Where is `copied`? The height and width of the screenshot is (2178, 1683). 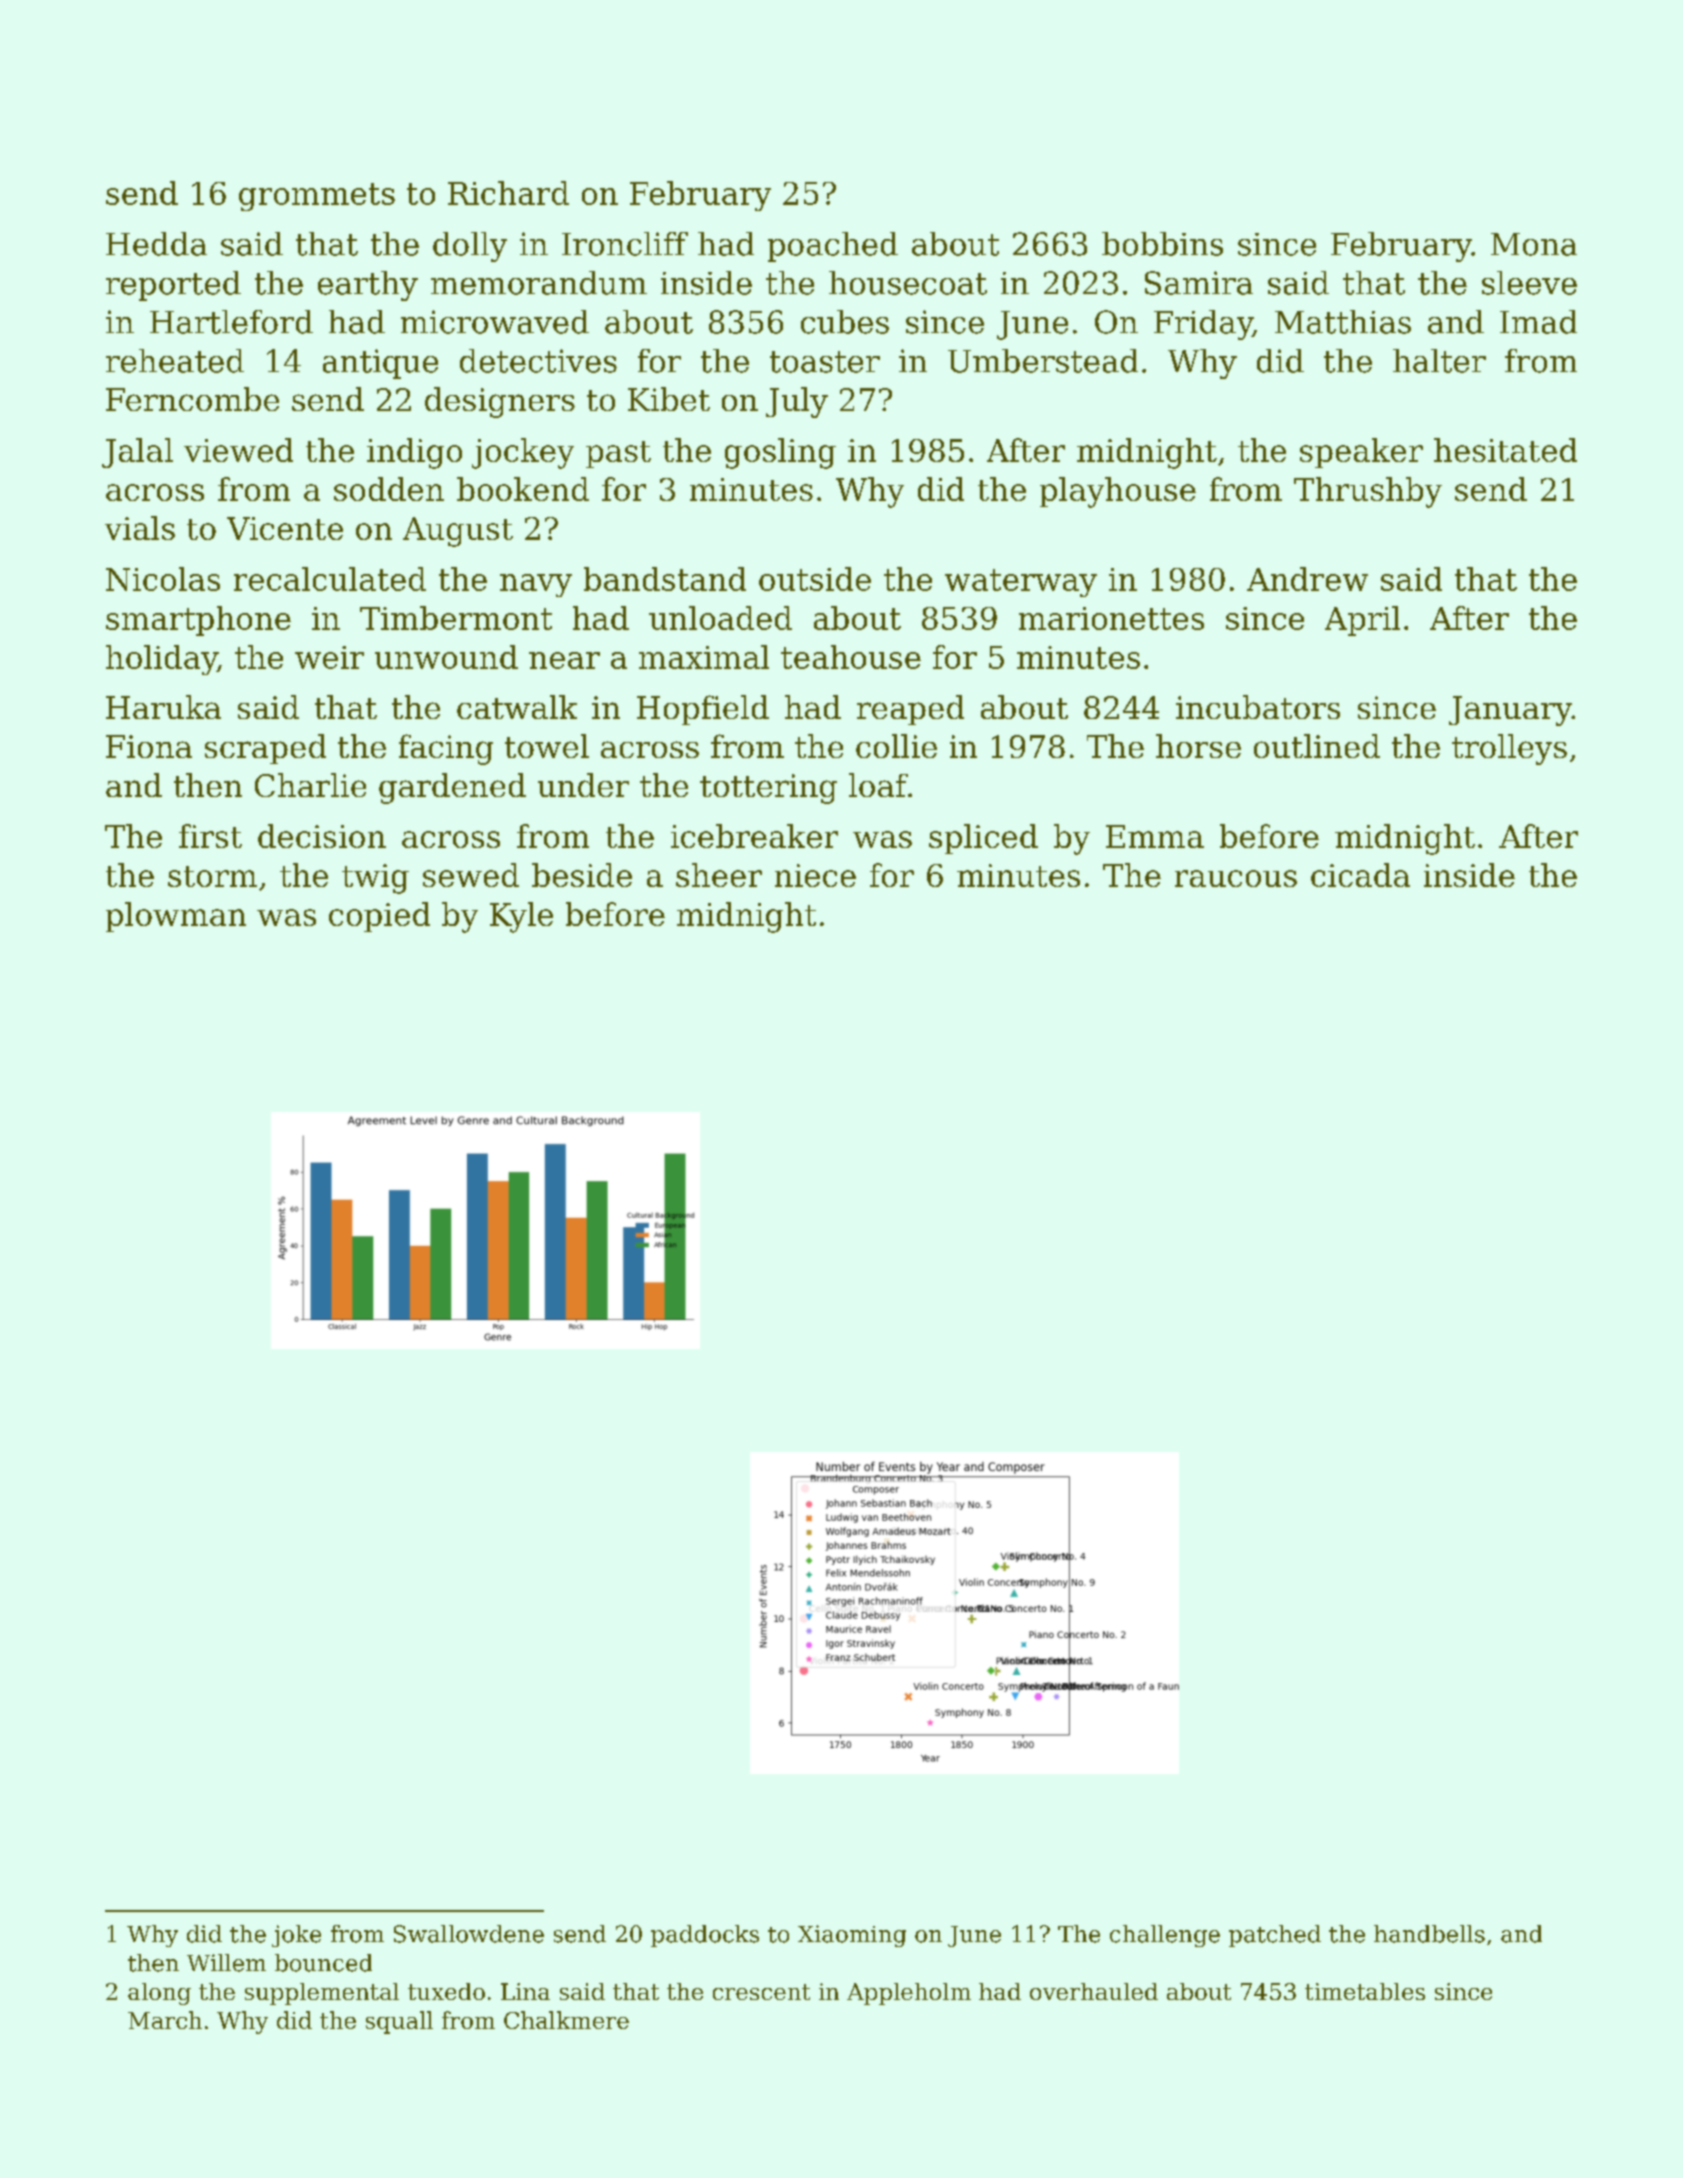
copied is located at coordinates (379, 917).
